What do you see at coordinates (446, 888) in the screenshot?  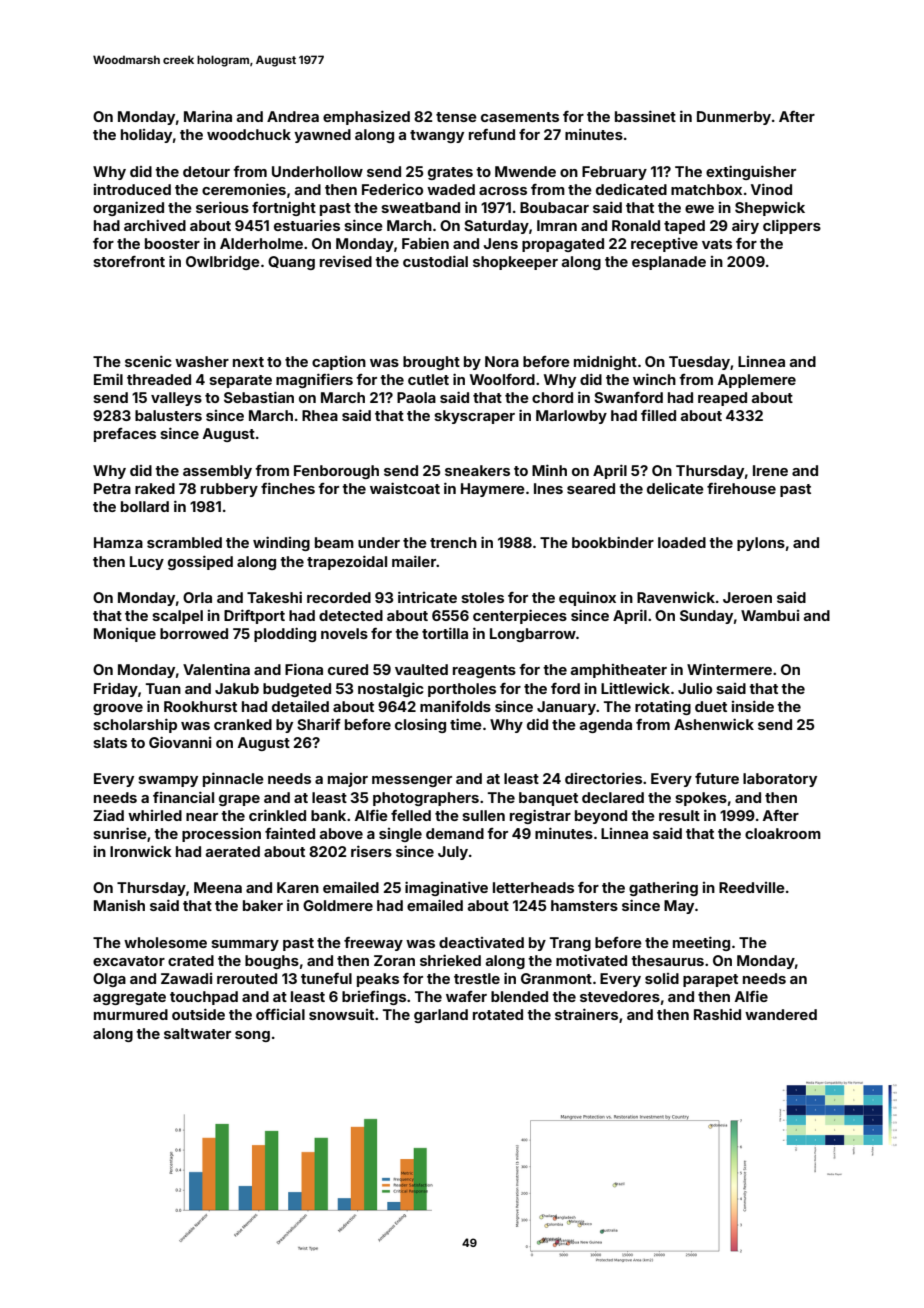 I see `imaginative` at bounding box center [446, 888].
